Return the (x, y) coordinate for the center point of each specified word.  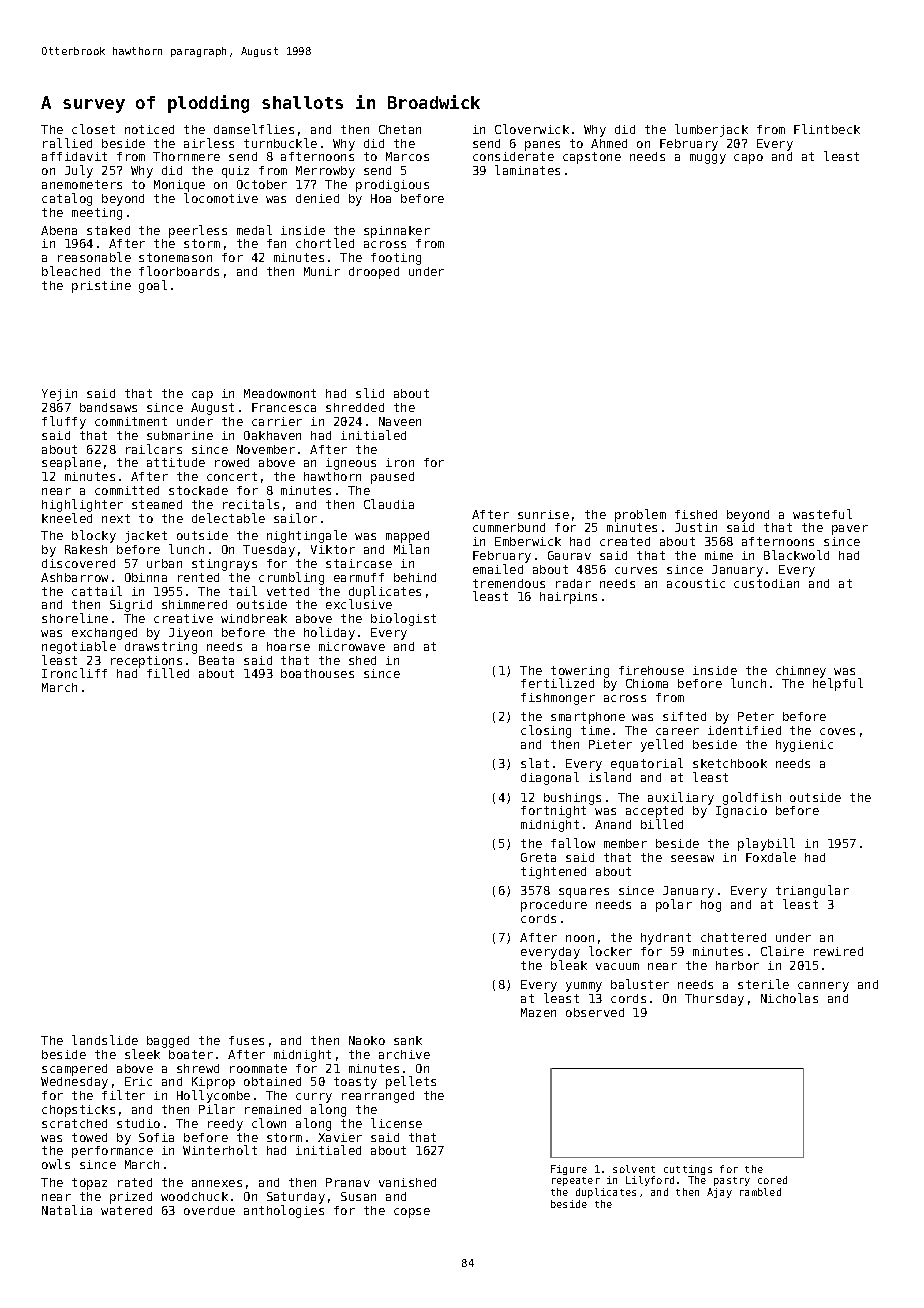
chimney (802, 672)
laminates (527, 170)
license (396, 1123)
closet (93, 129)
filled (168, 673)
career (677, 731)
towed (89, 1137)
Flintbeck (827, 129)
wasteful (822, 514)
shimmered (194, 604)
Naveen (400, 421)
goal (153, 286)
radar (573, 583)
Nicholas (789, 998)
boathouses (317, 673)
